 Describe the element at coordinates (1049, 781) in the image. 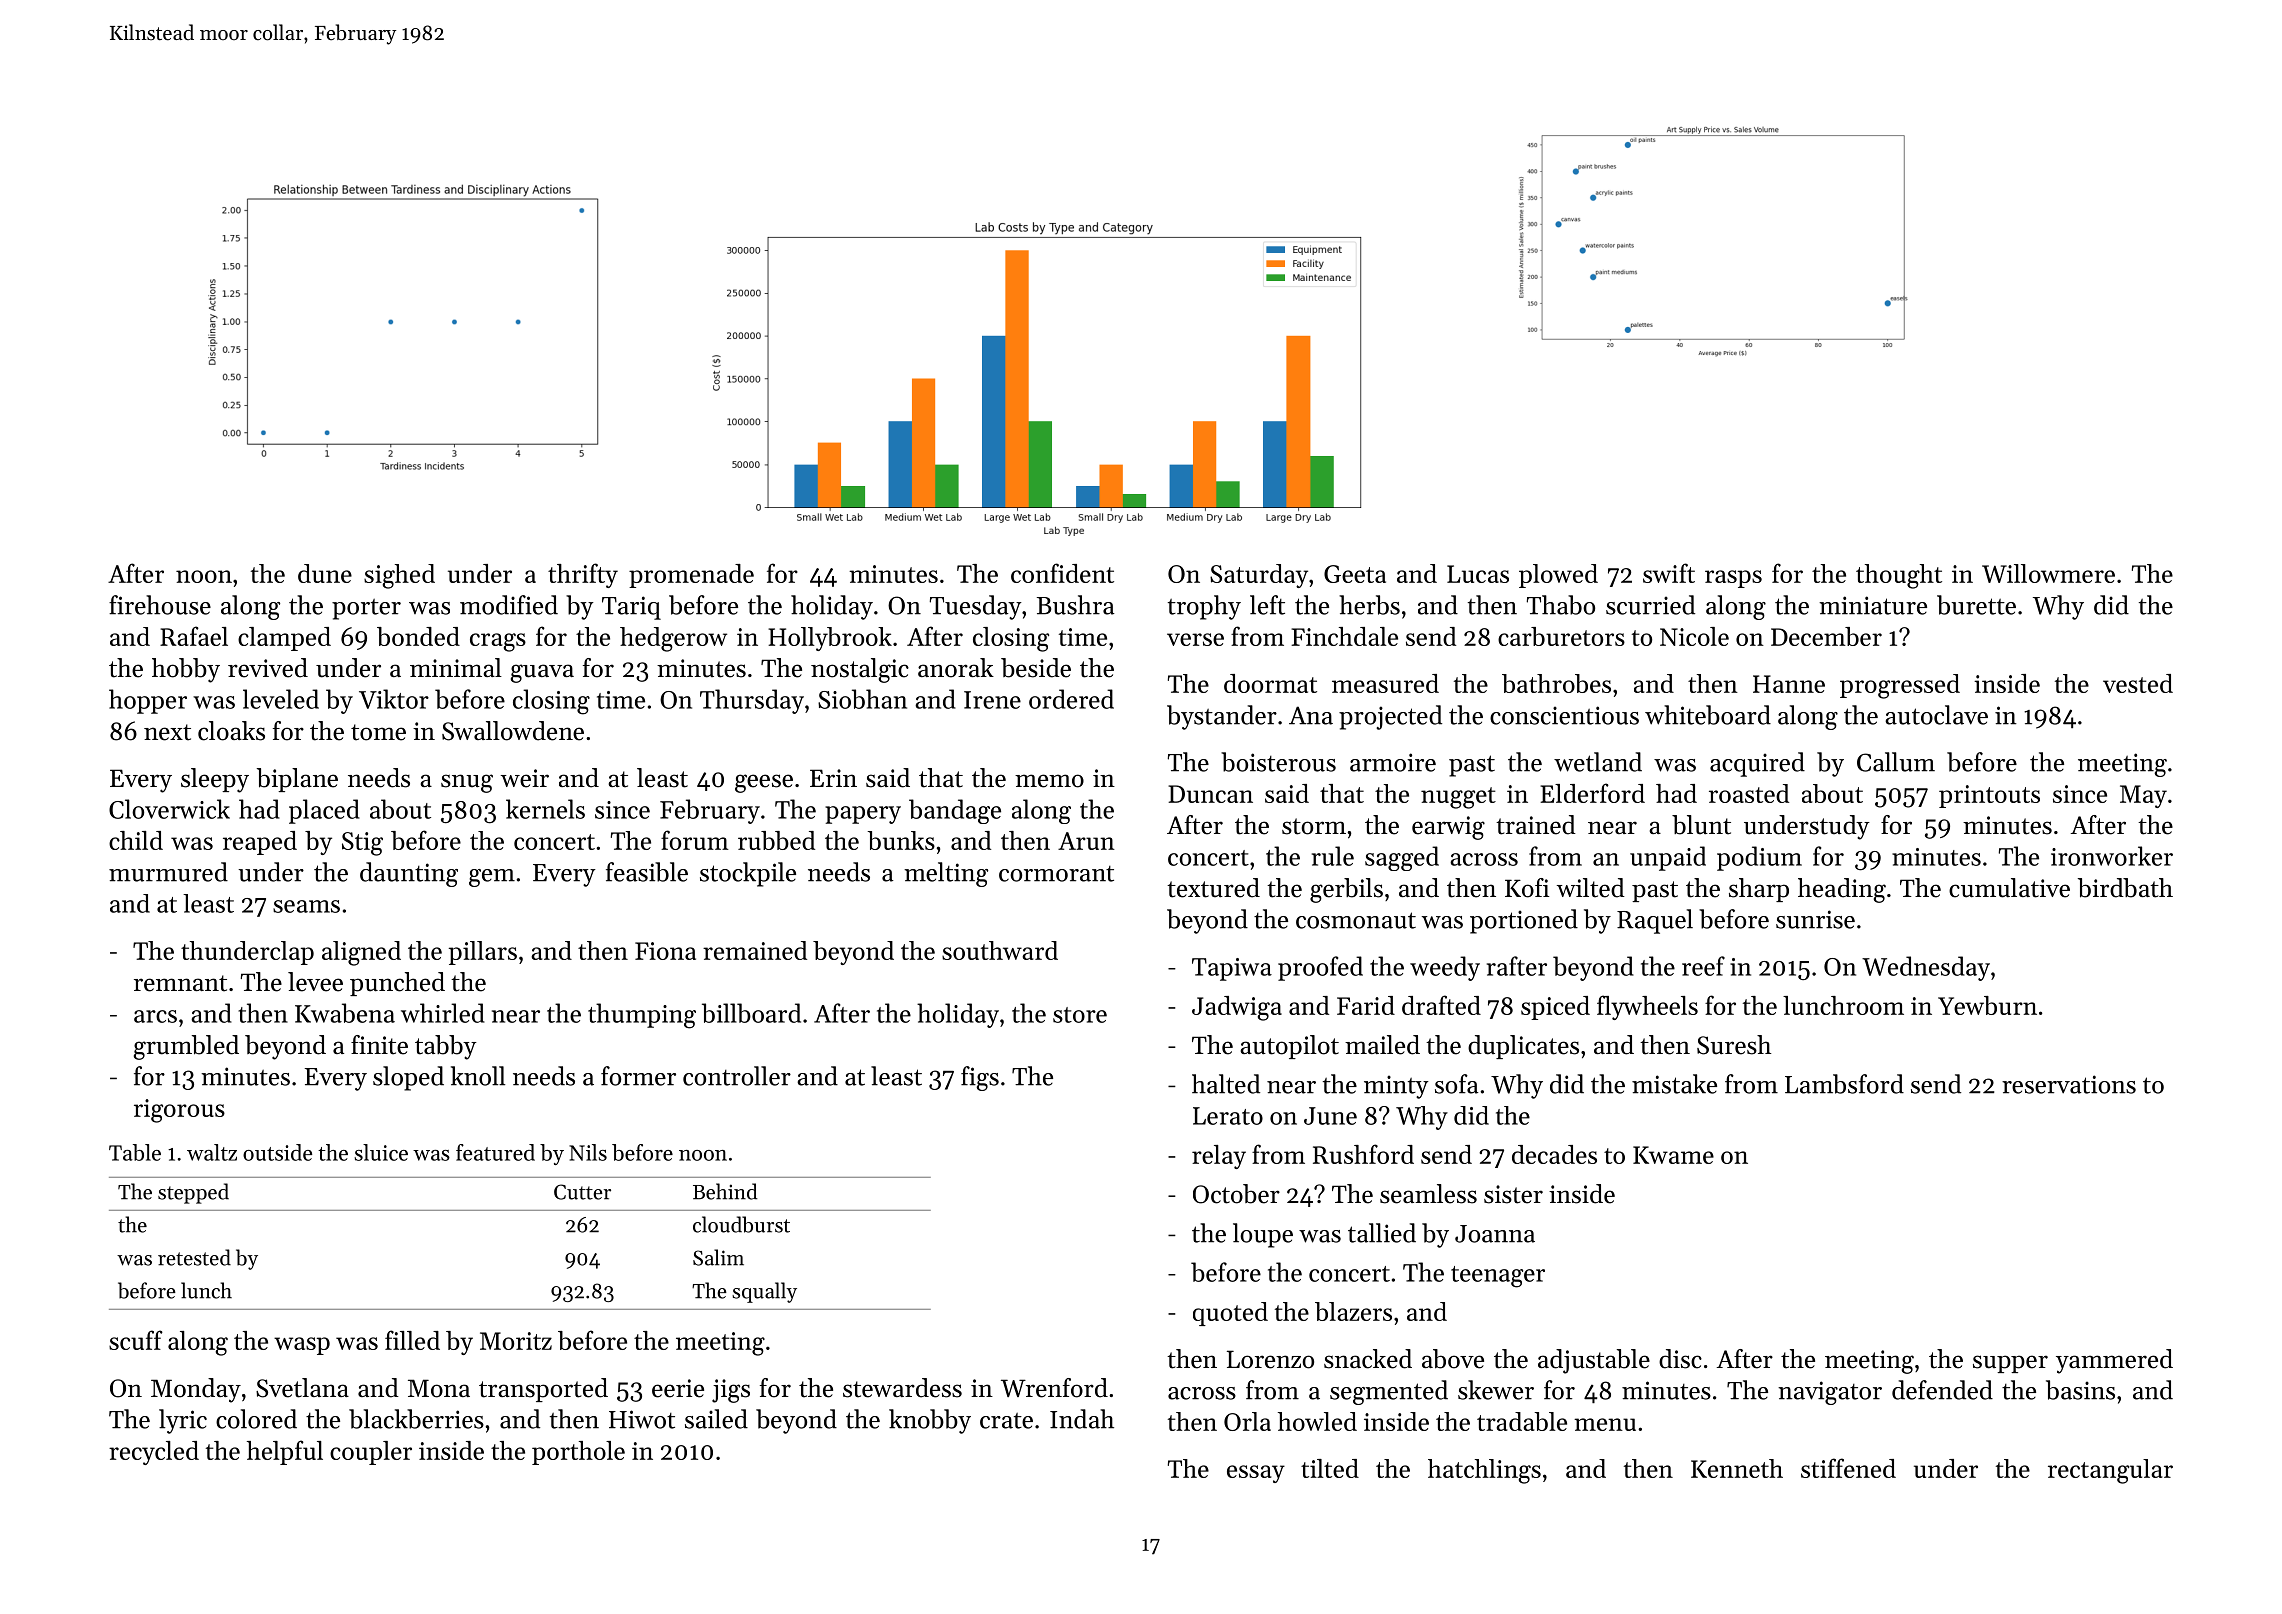

I see `memo` at that location.
